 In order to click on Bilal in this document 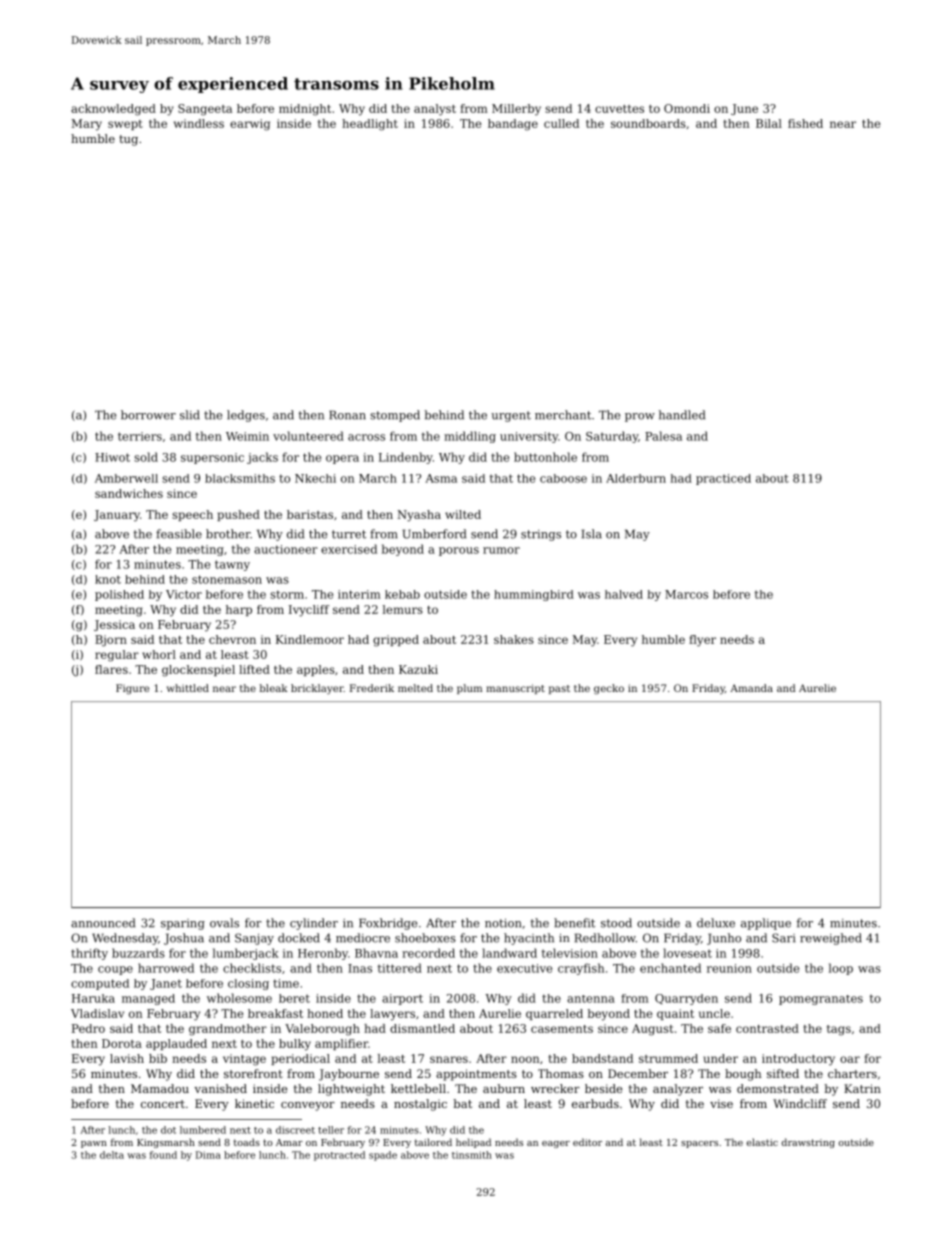, I will do `click(769, 123)`.
